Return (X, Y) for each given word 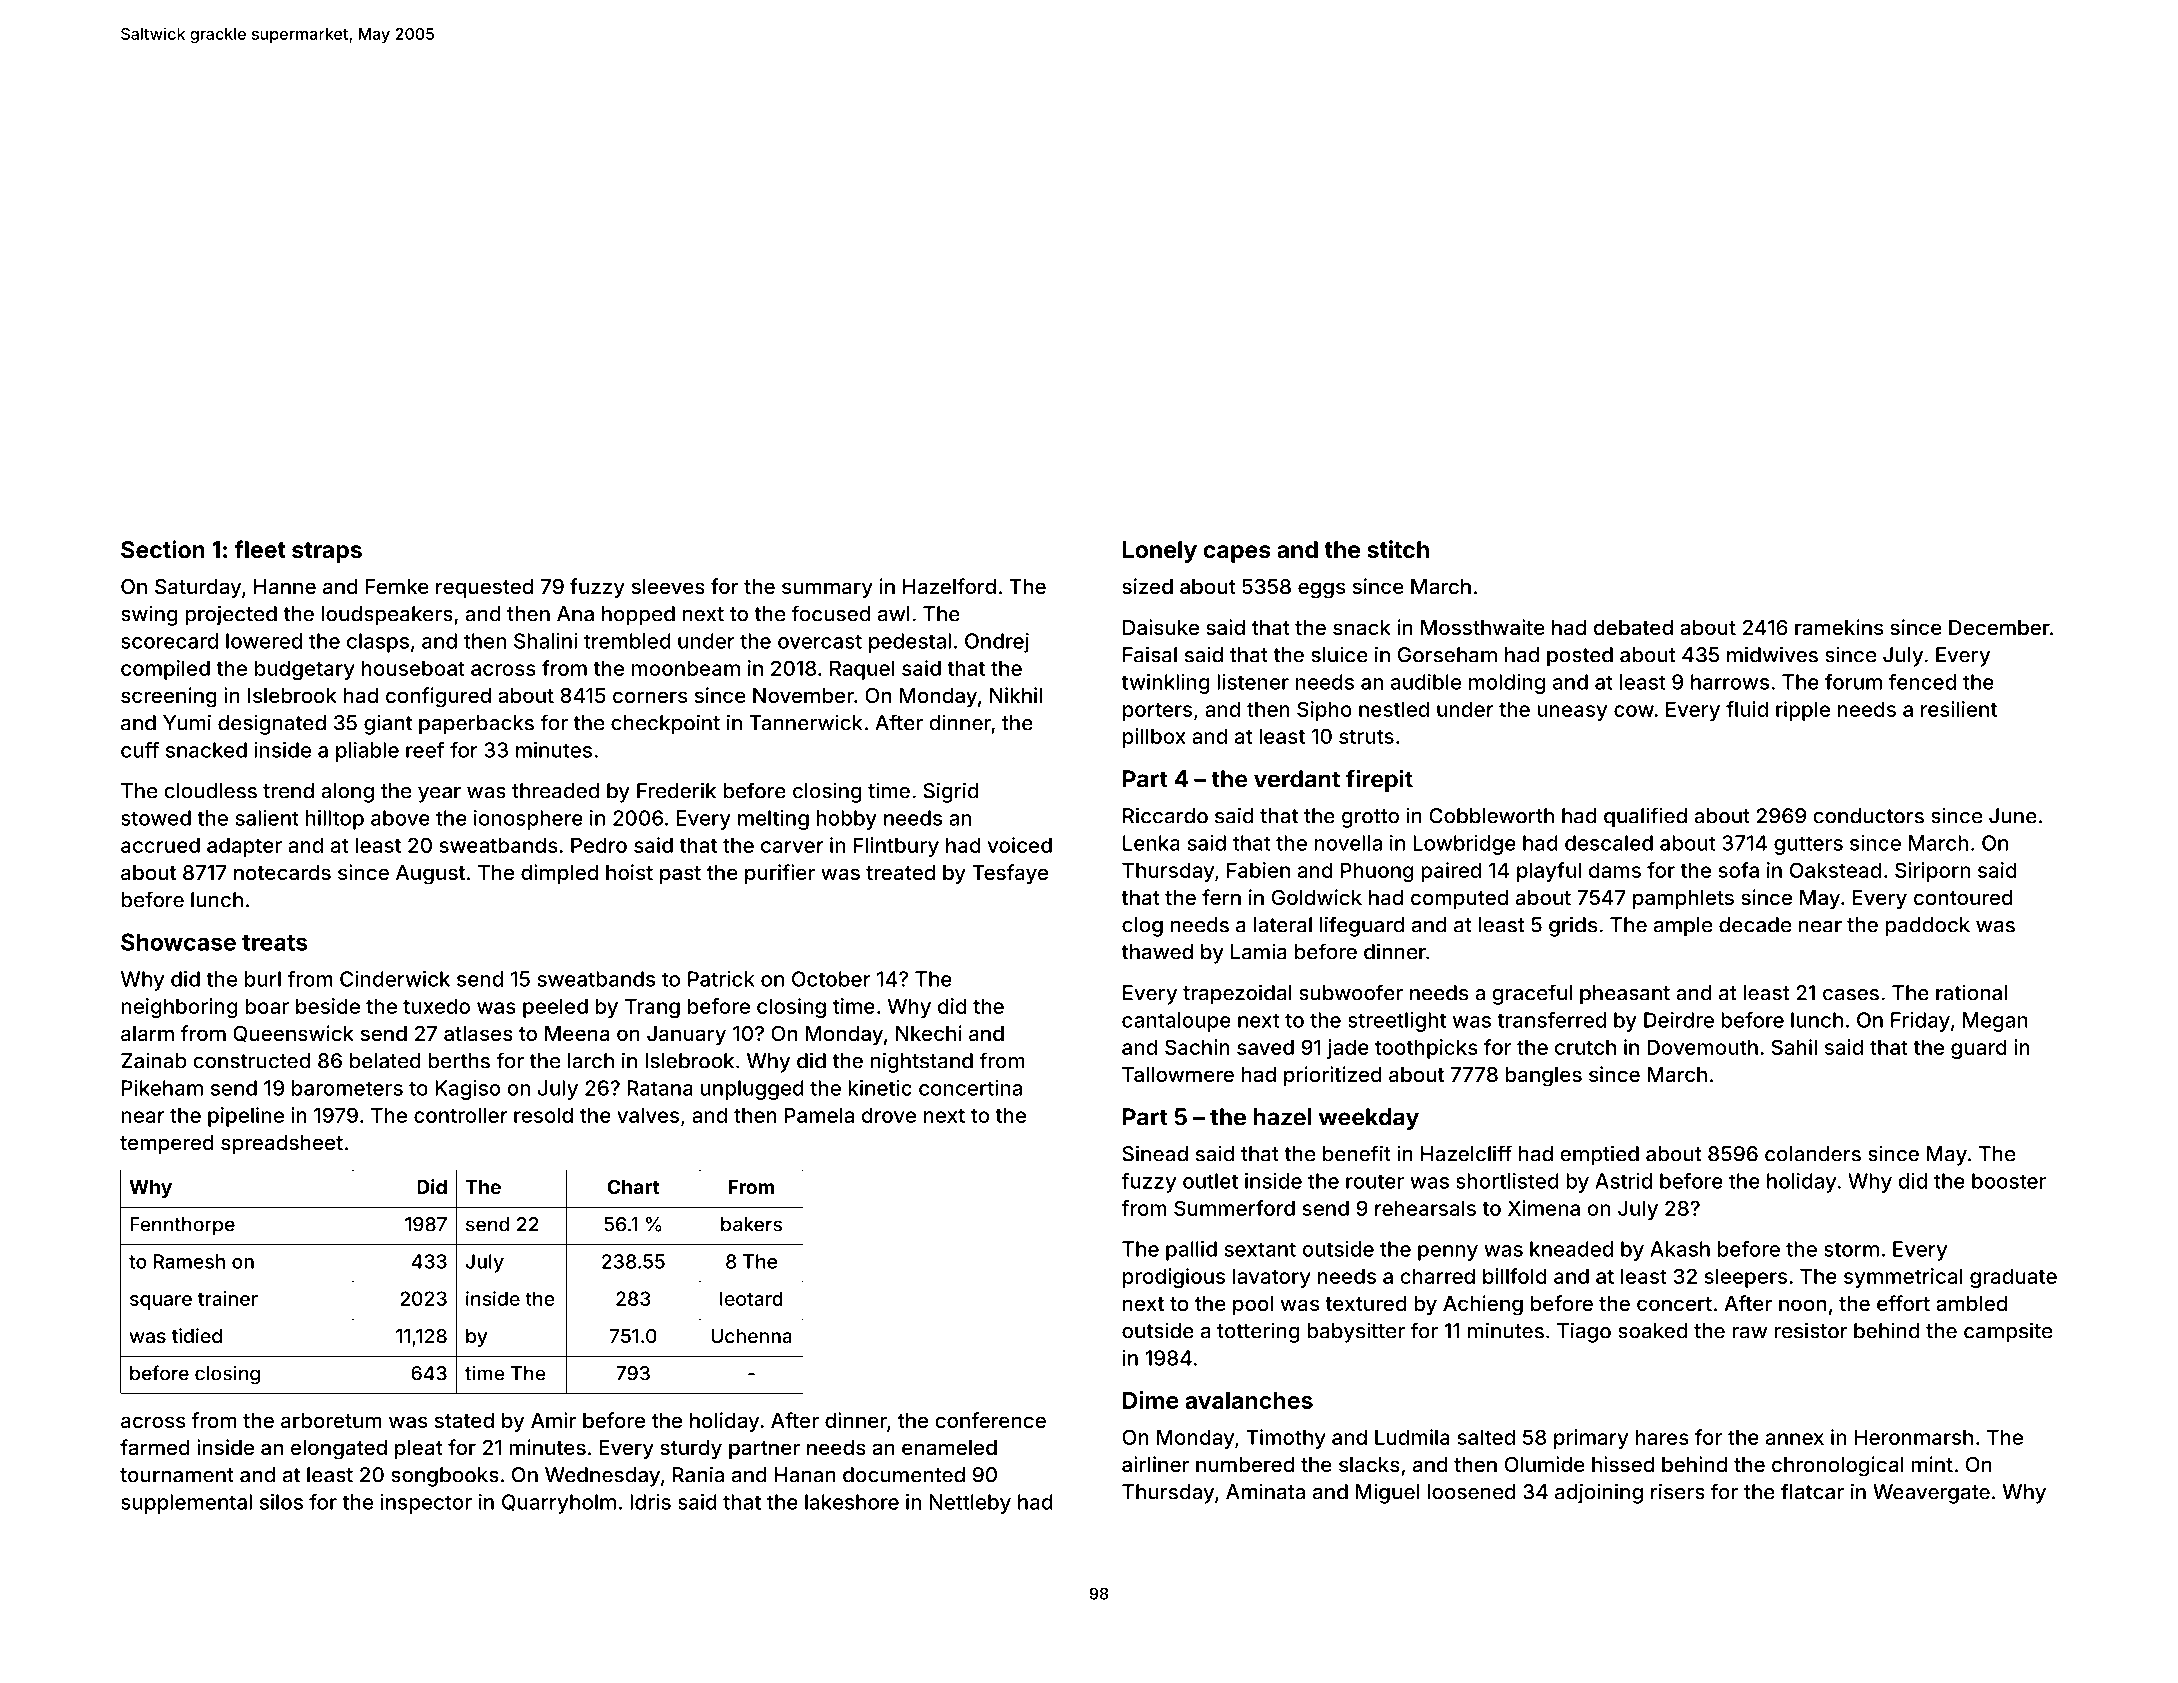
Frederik (676, 790)
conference (990, 1420)
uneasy (1572, 713)
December (1999, 627)
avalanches (1249, 1400)
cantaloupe (1176, 1022)
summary (827, 590)
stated (464, 1420)
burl (263, 979)
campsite (2008, 1332)
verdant (1297, 779)
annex (1795, 1439)
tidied (197, 1335)
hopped (638, 616)
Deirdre (1679, 1020)
